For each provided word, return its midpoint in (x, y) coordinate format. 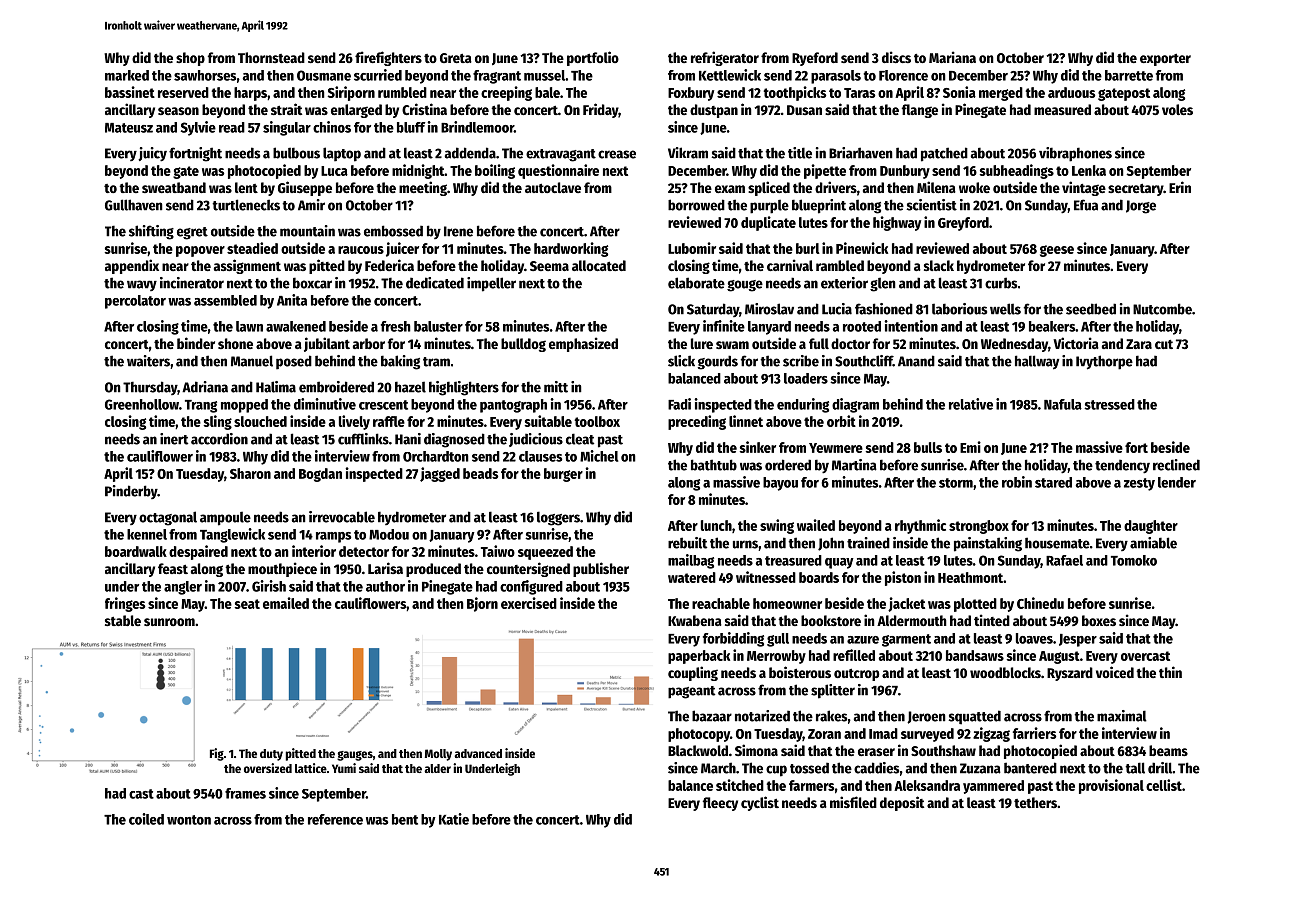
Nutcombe (1162, 309)
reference (335, 819)
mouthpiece (282, 569)
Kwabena (695, 620)
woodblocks (1005, 672)
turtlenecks (246, 205)
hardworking (571, 249)
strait (286, 109)
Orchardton (436, 456)
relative (971, 404)
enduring (803, 405)
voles (1177, 109)
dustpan (714, 111)
